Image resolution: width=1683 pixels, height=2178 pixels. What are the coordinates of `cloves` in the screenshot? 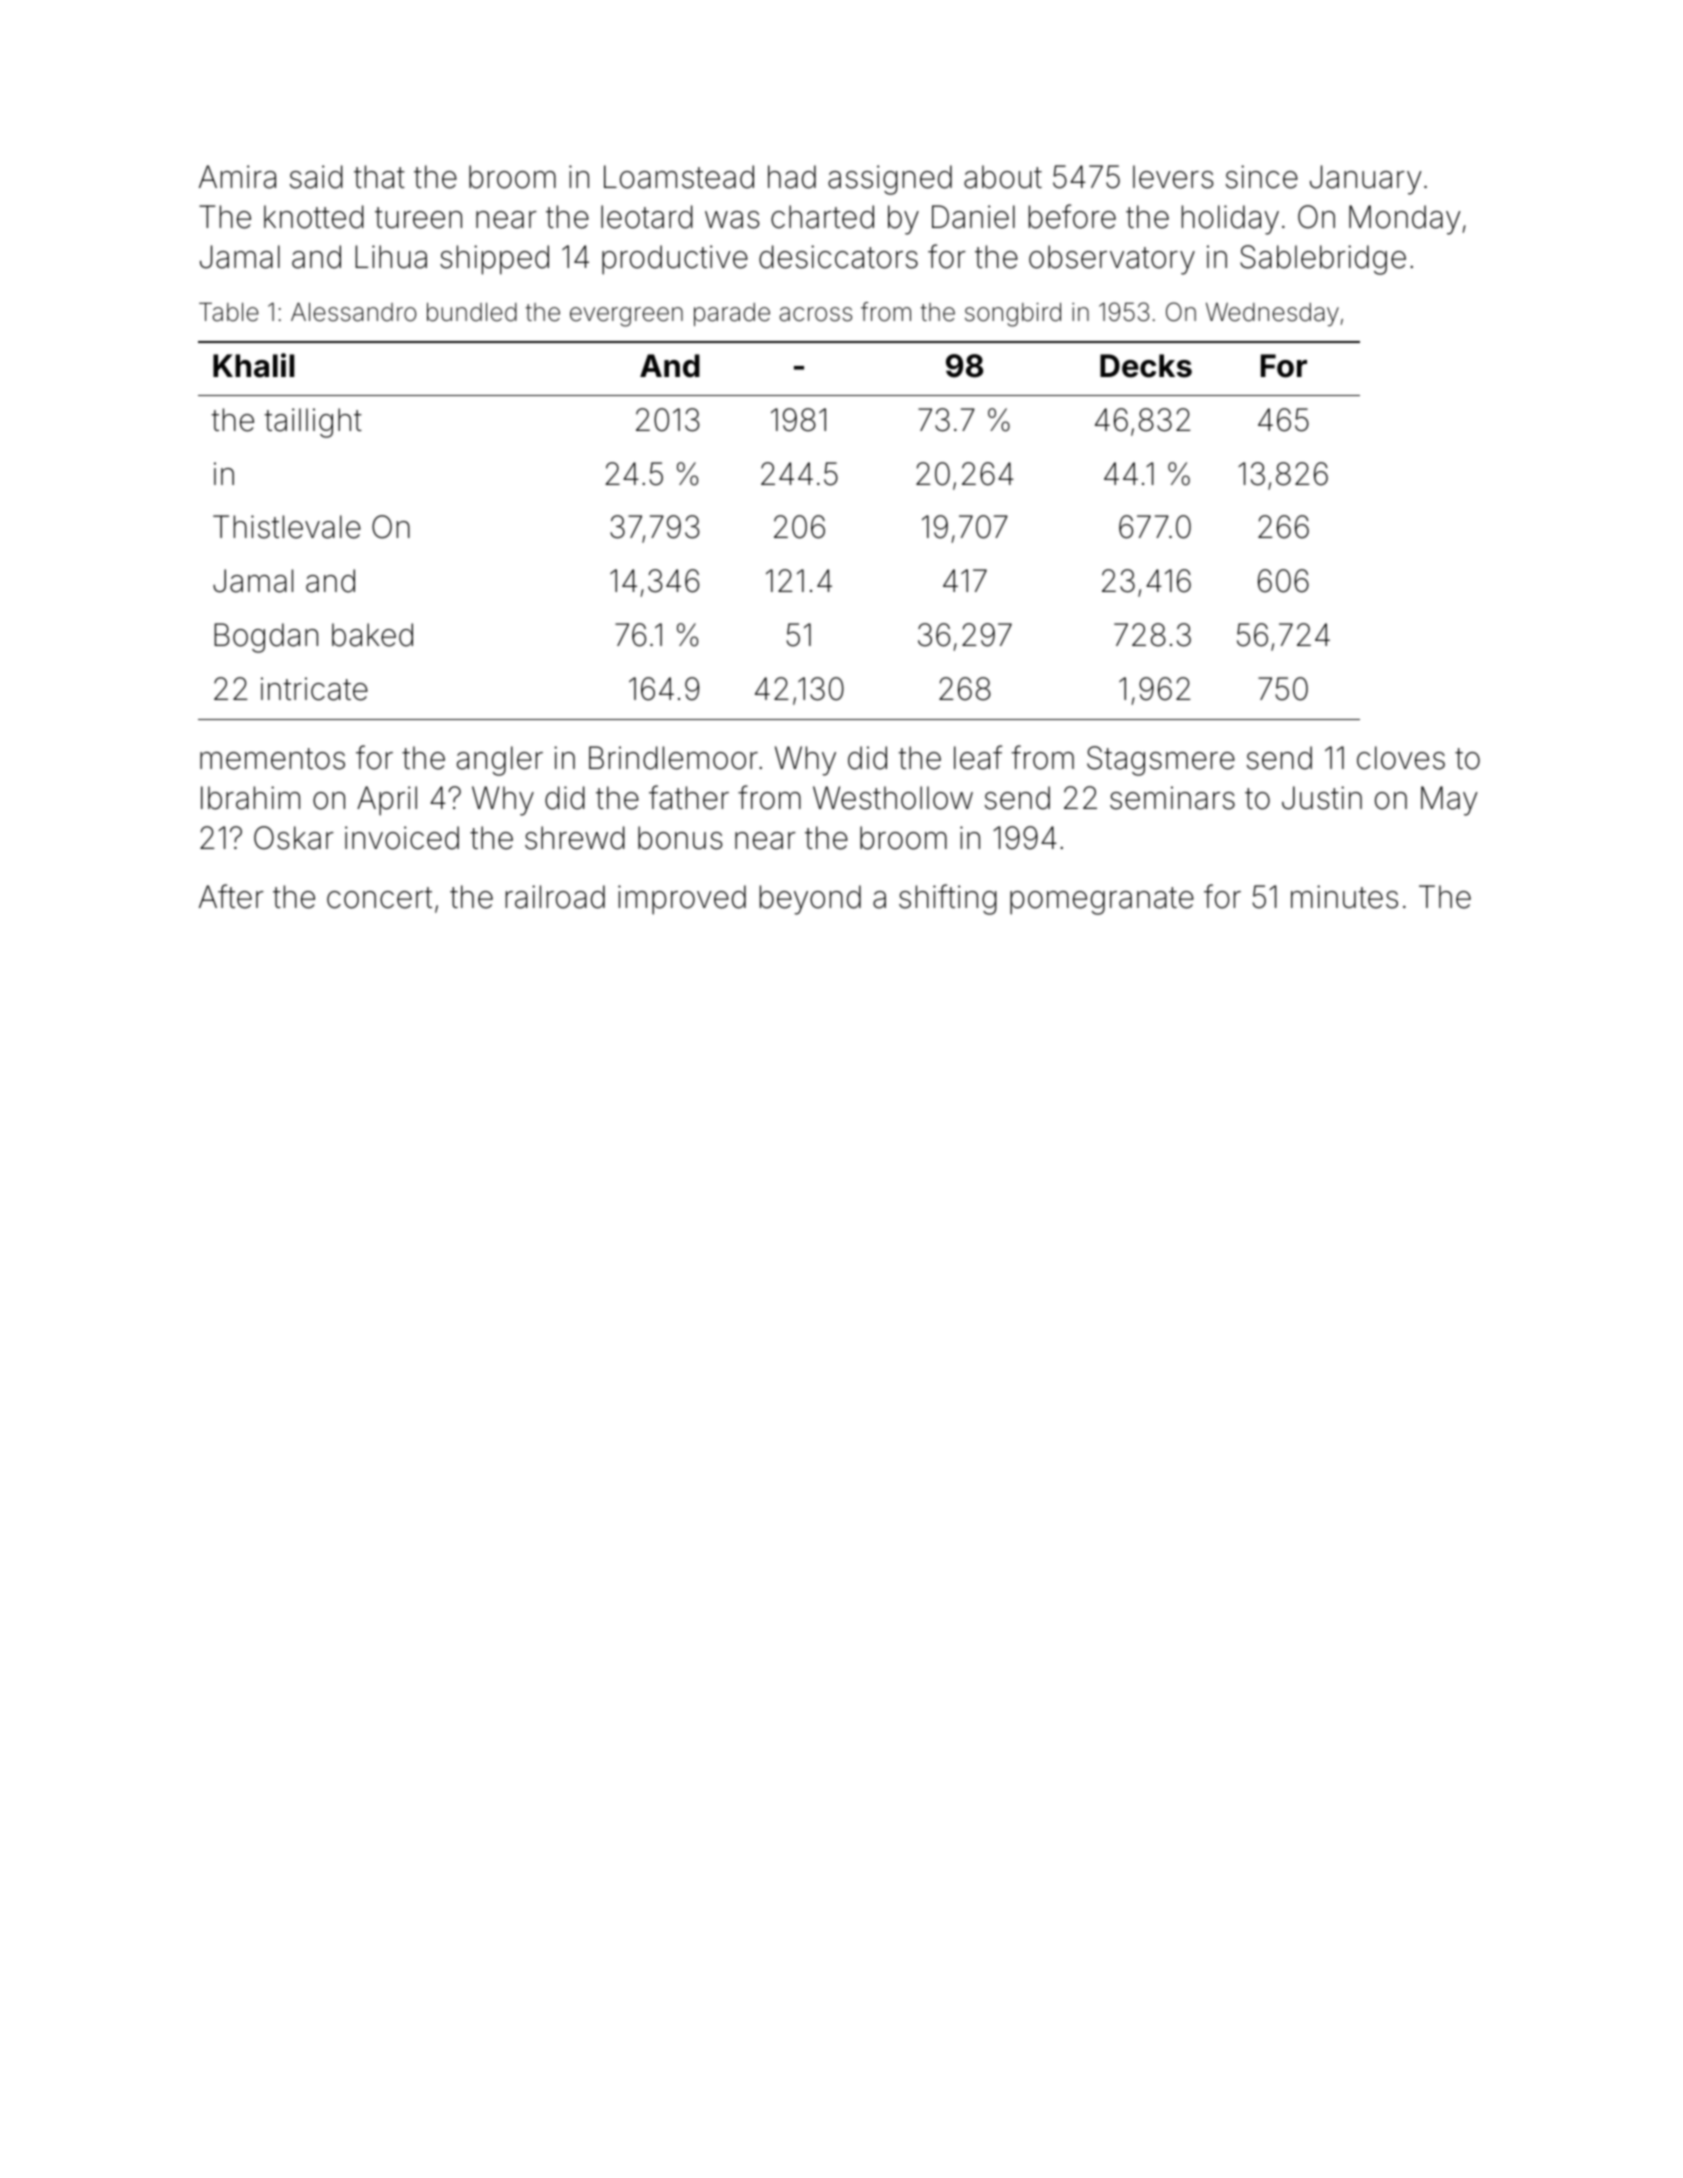 It's located at (1401, 758).
